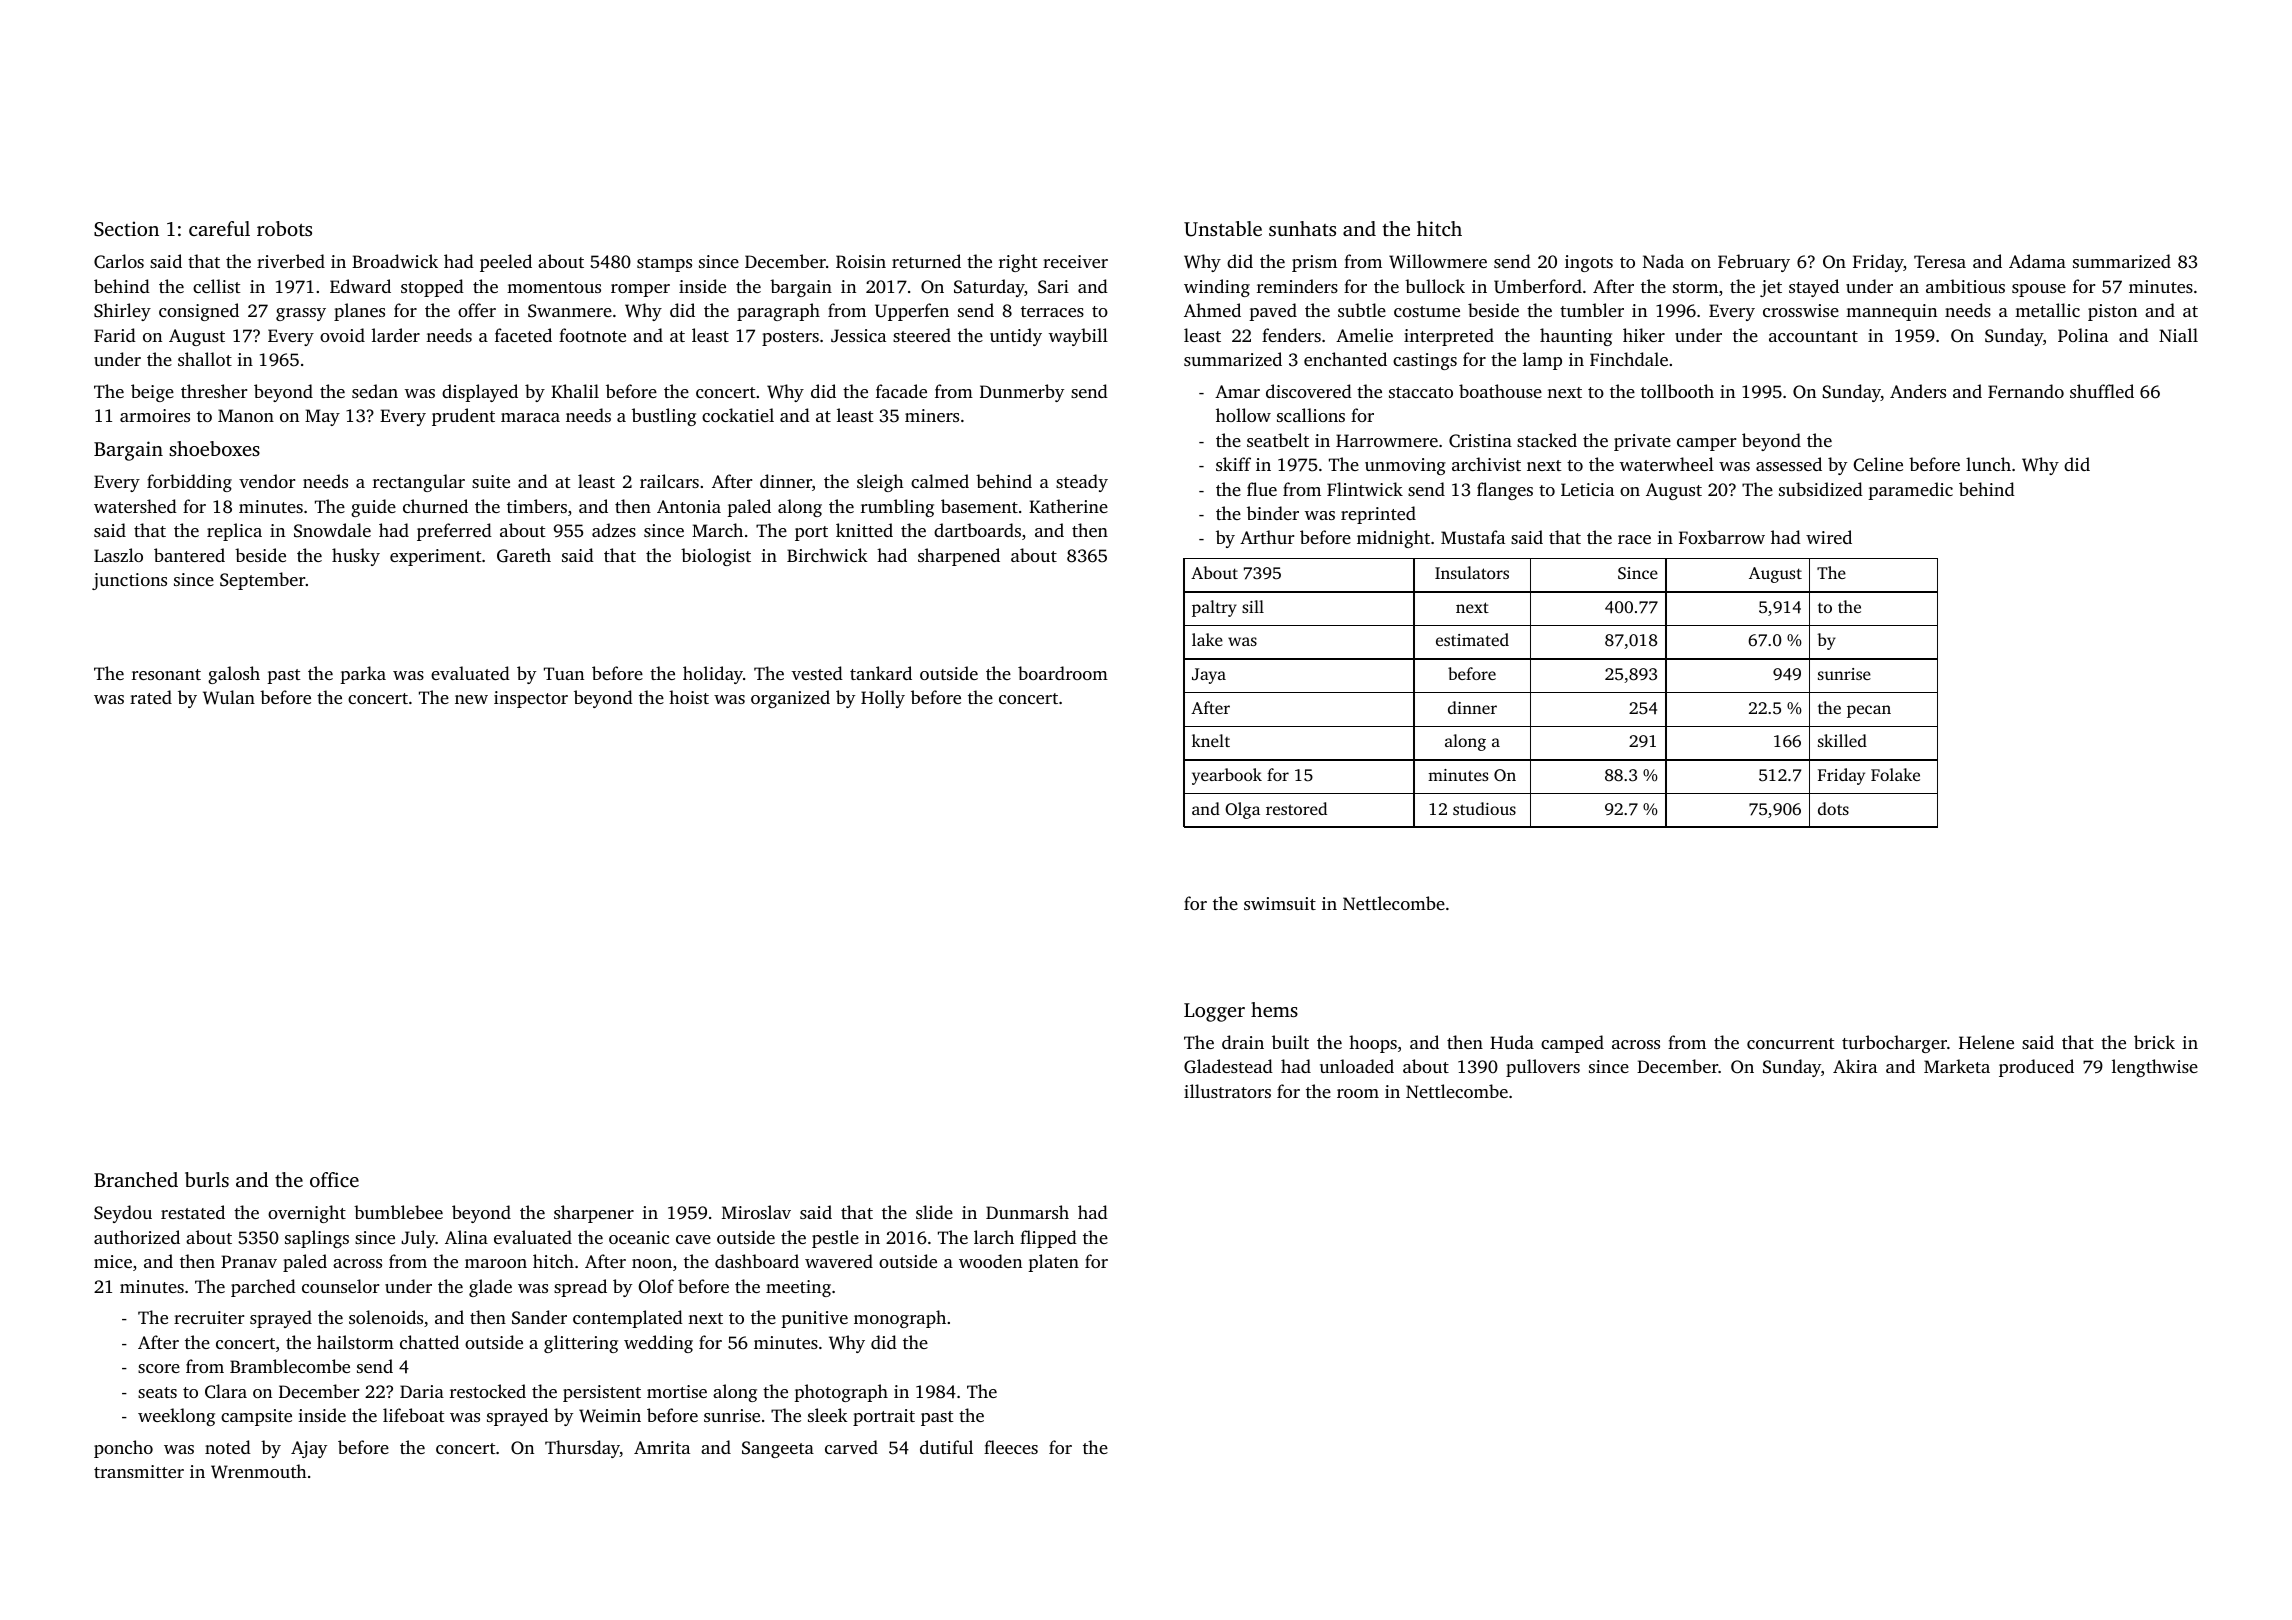 This screenshot has width=2292, height=1620. What do you see at coordinates (1543, 1068) in the screenshot?
I see `pullovers` at bounding box center [1543, 1068].
